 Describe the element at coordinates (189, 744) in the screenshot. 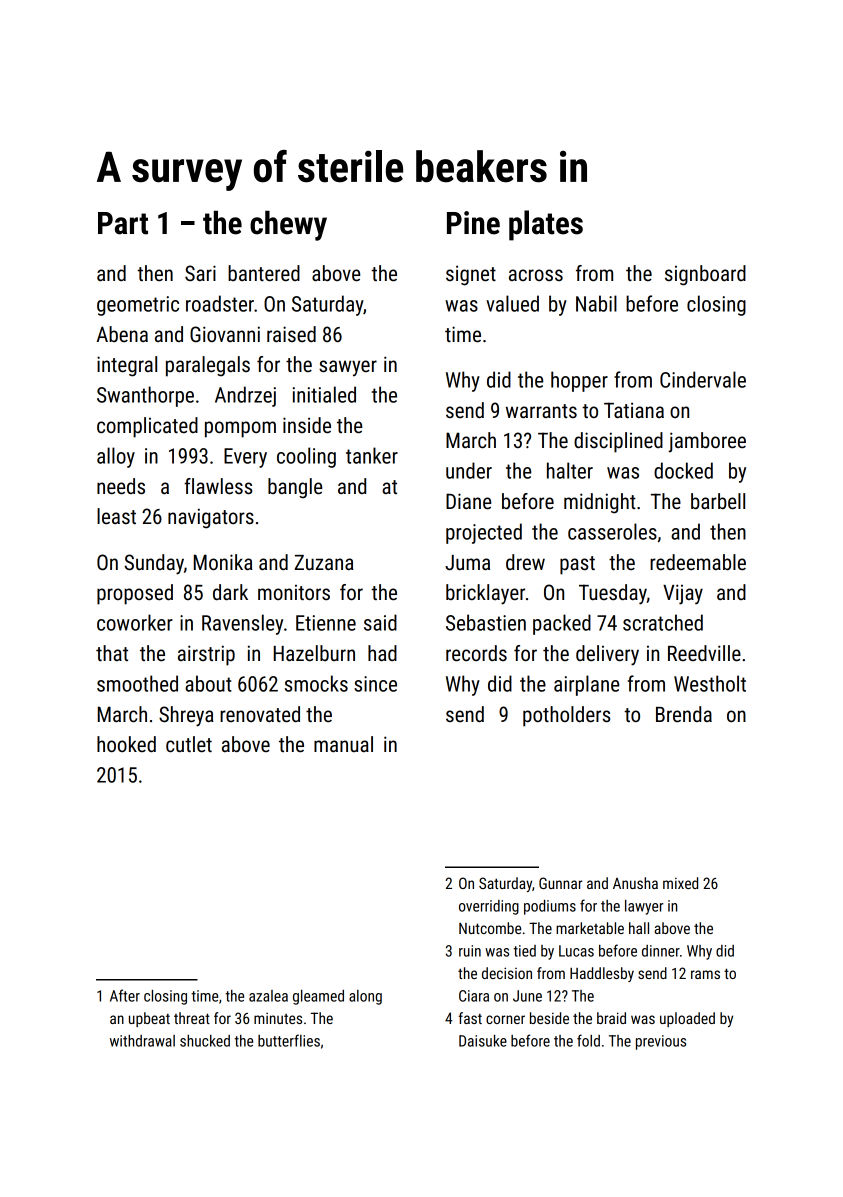

I see `cutlet` at that location.
